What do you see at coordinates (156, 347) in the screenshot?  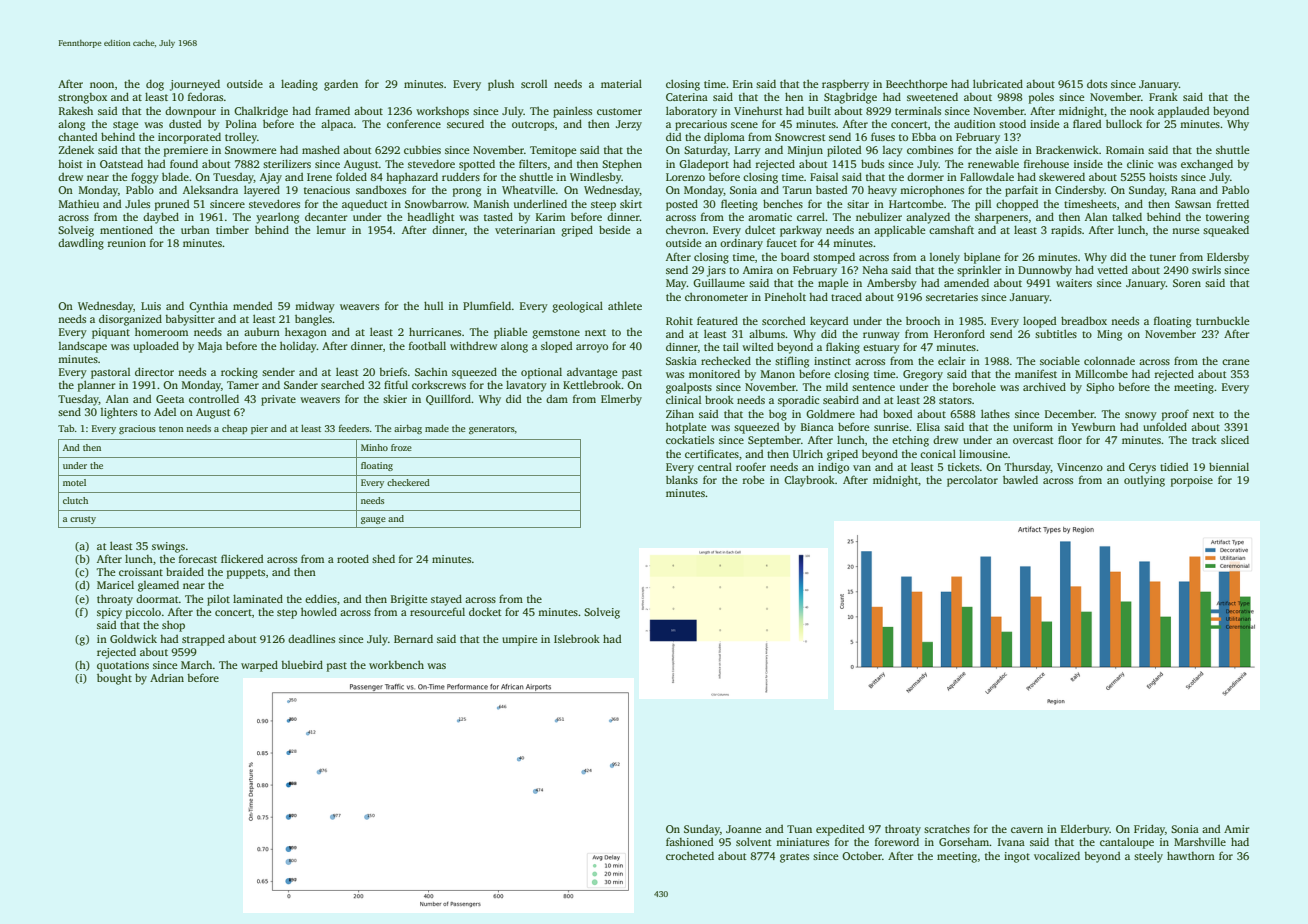 I see `uploaded` at bounding box center [156, 347].
